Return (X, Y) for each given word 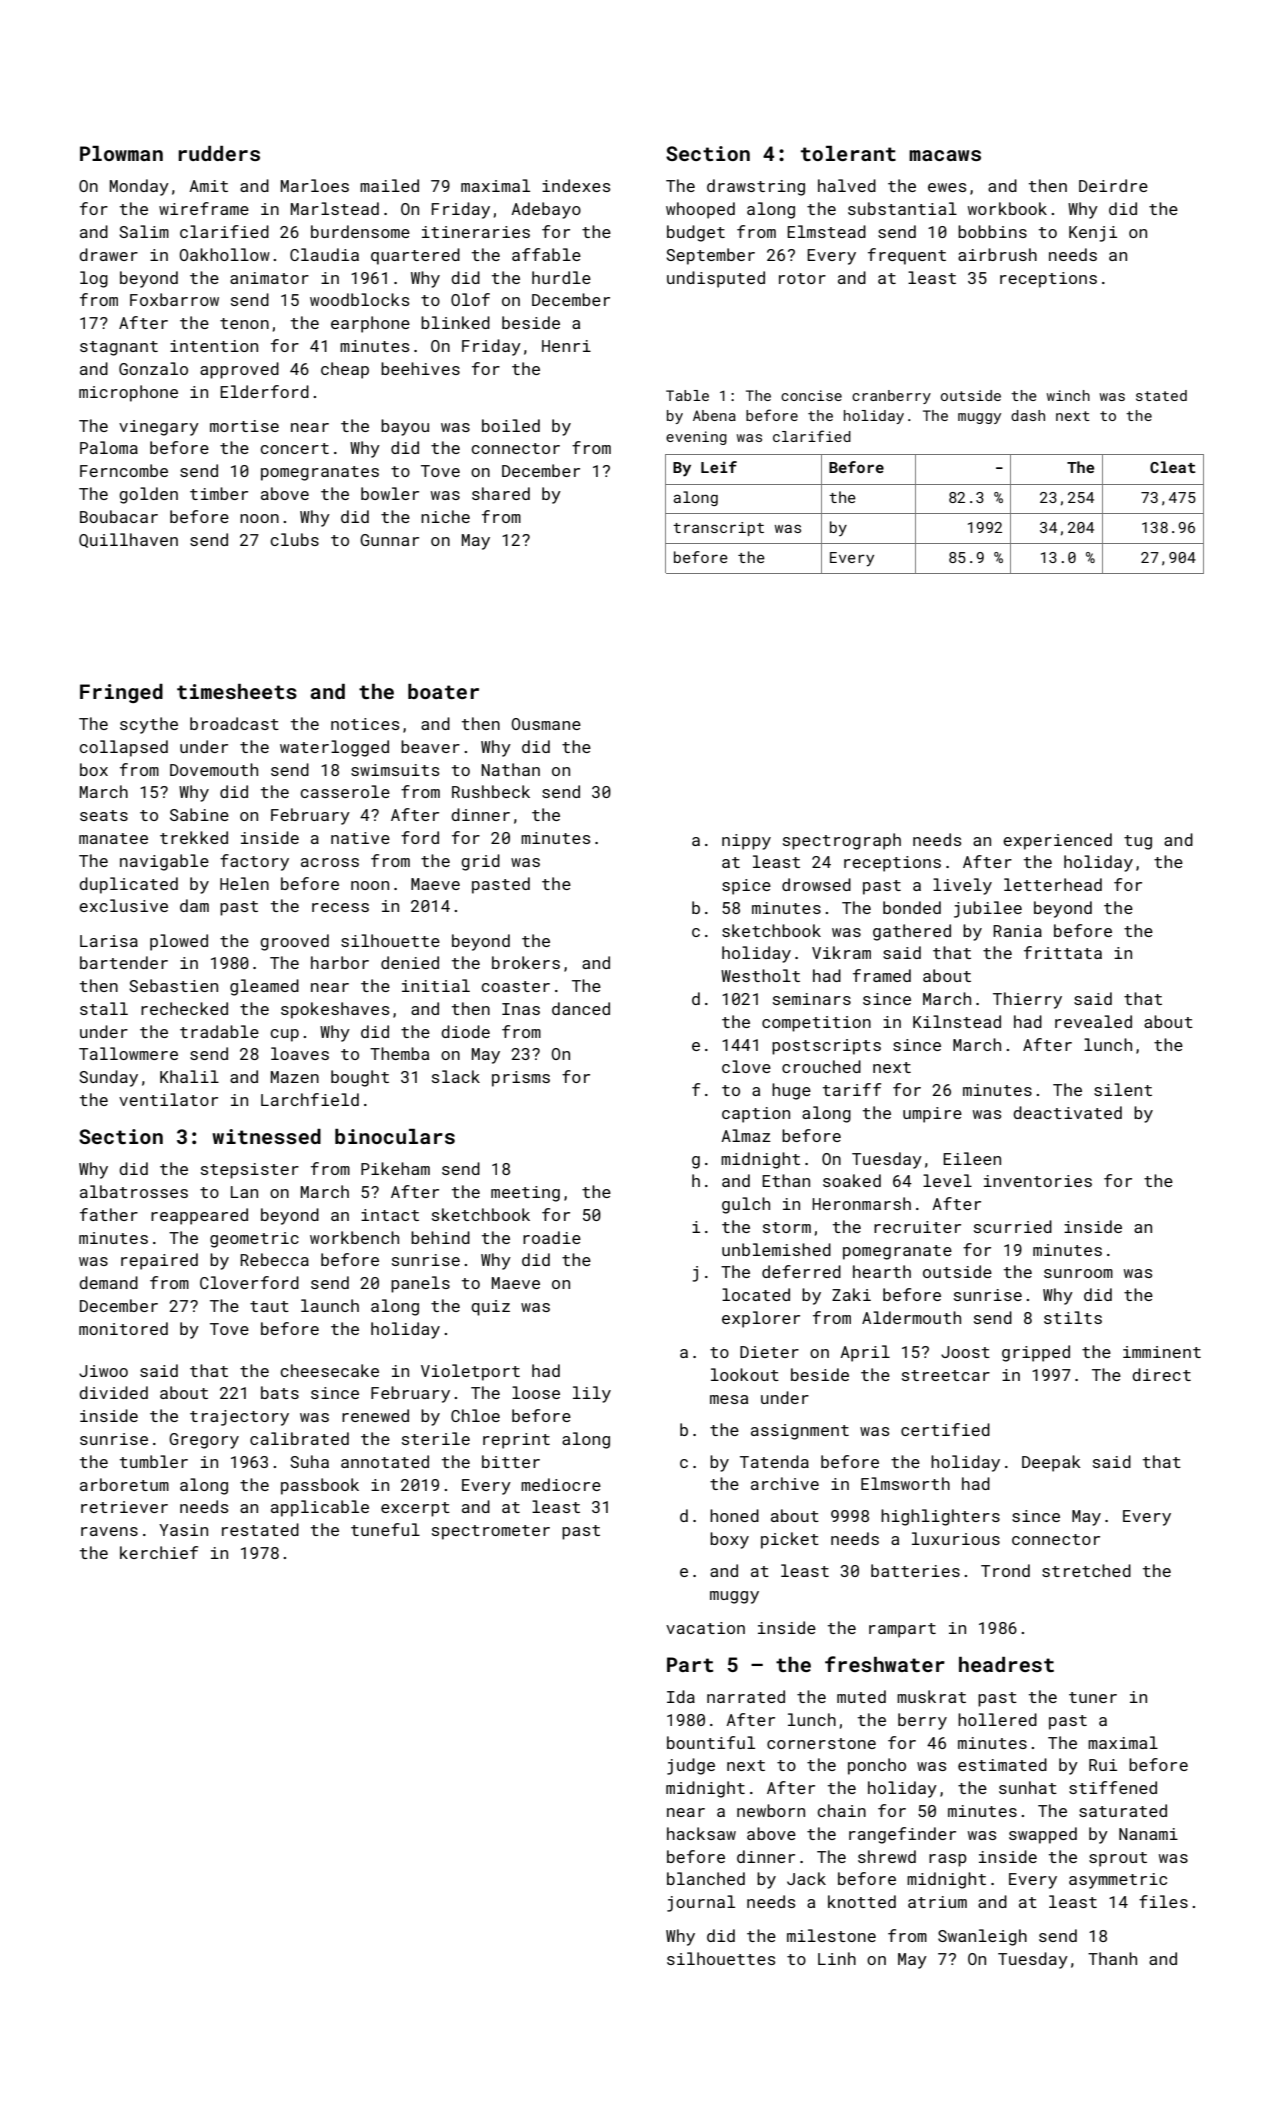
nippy (746, 842)
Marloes (315, 185)
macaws (945, 155)
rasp (948, 1860)
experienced (1057, 841)
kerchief (159, 1552)
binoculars (395, 1136)
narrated (746, 1696)
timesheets (237, 691)
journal (701, 1903)
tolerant (848, 153)
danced (581, 1008)
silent (1123, 1089)
